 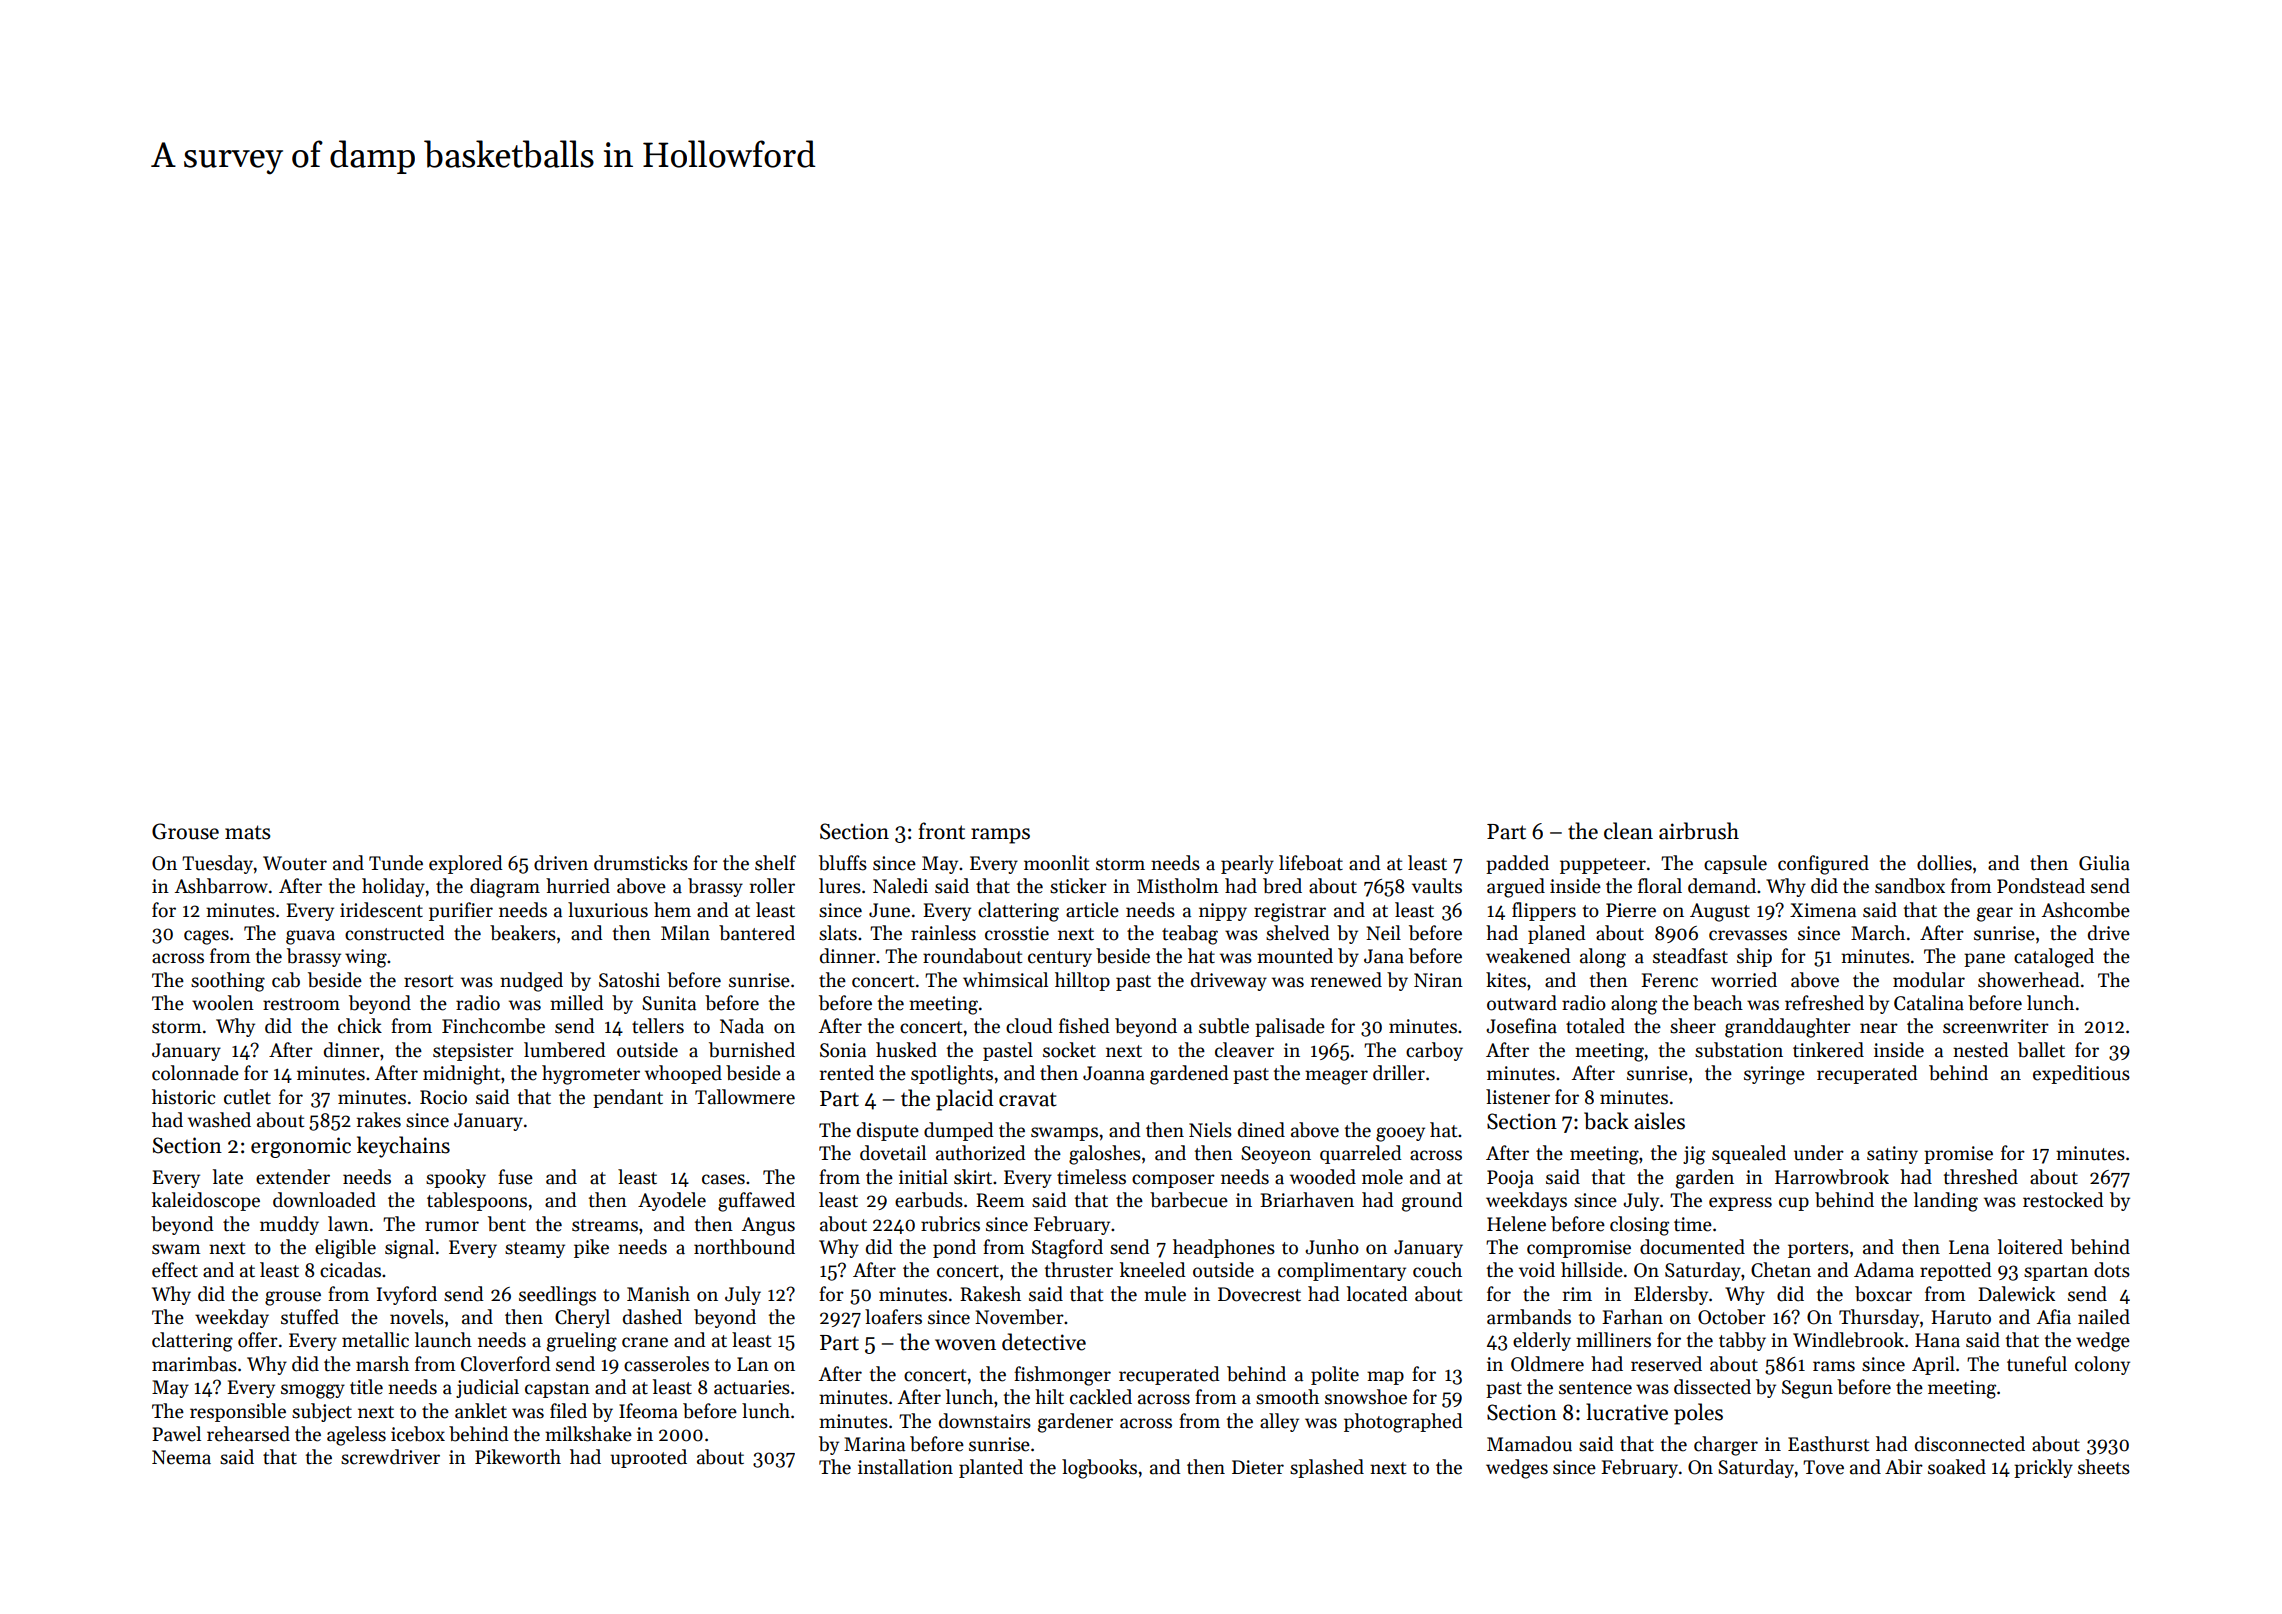 I want to click on loitered, so click(x=2030, y=1247).
